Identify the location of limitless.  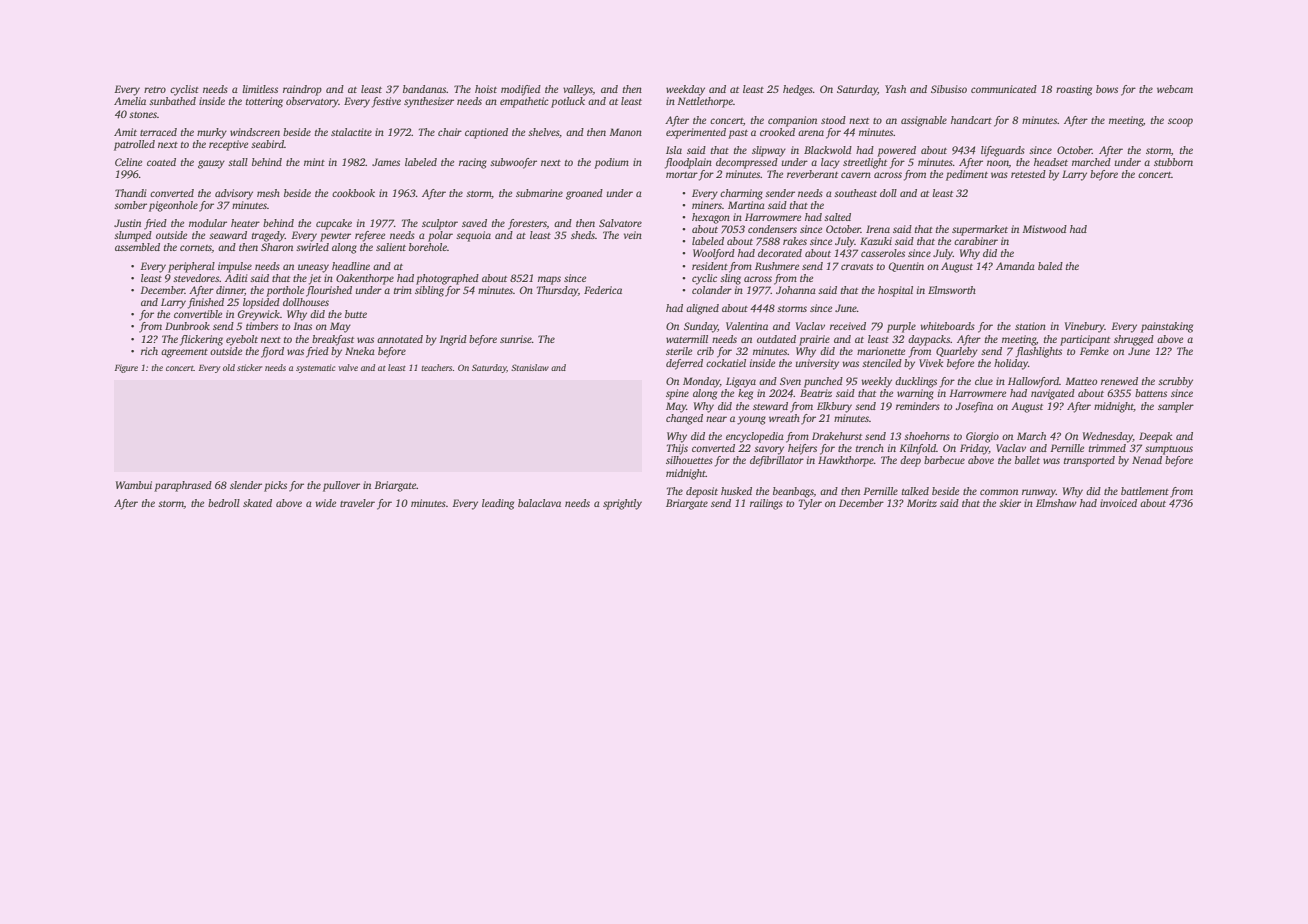
(260, 89).
